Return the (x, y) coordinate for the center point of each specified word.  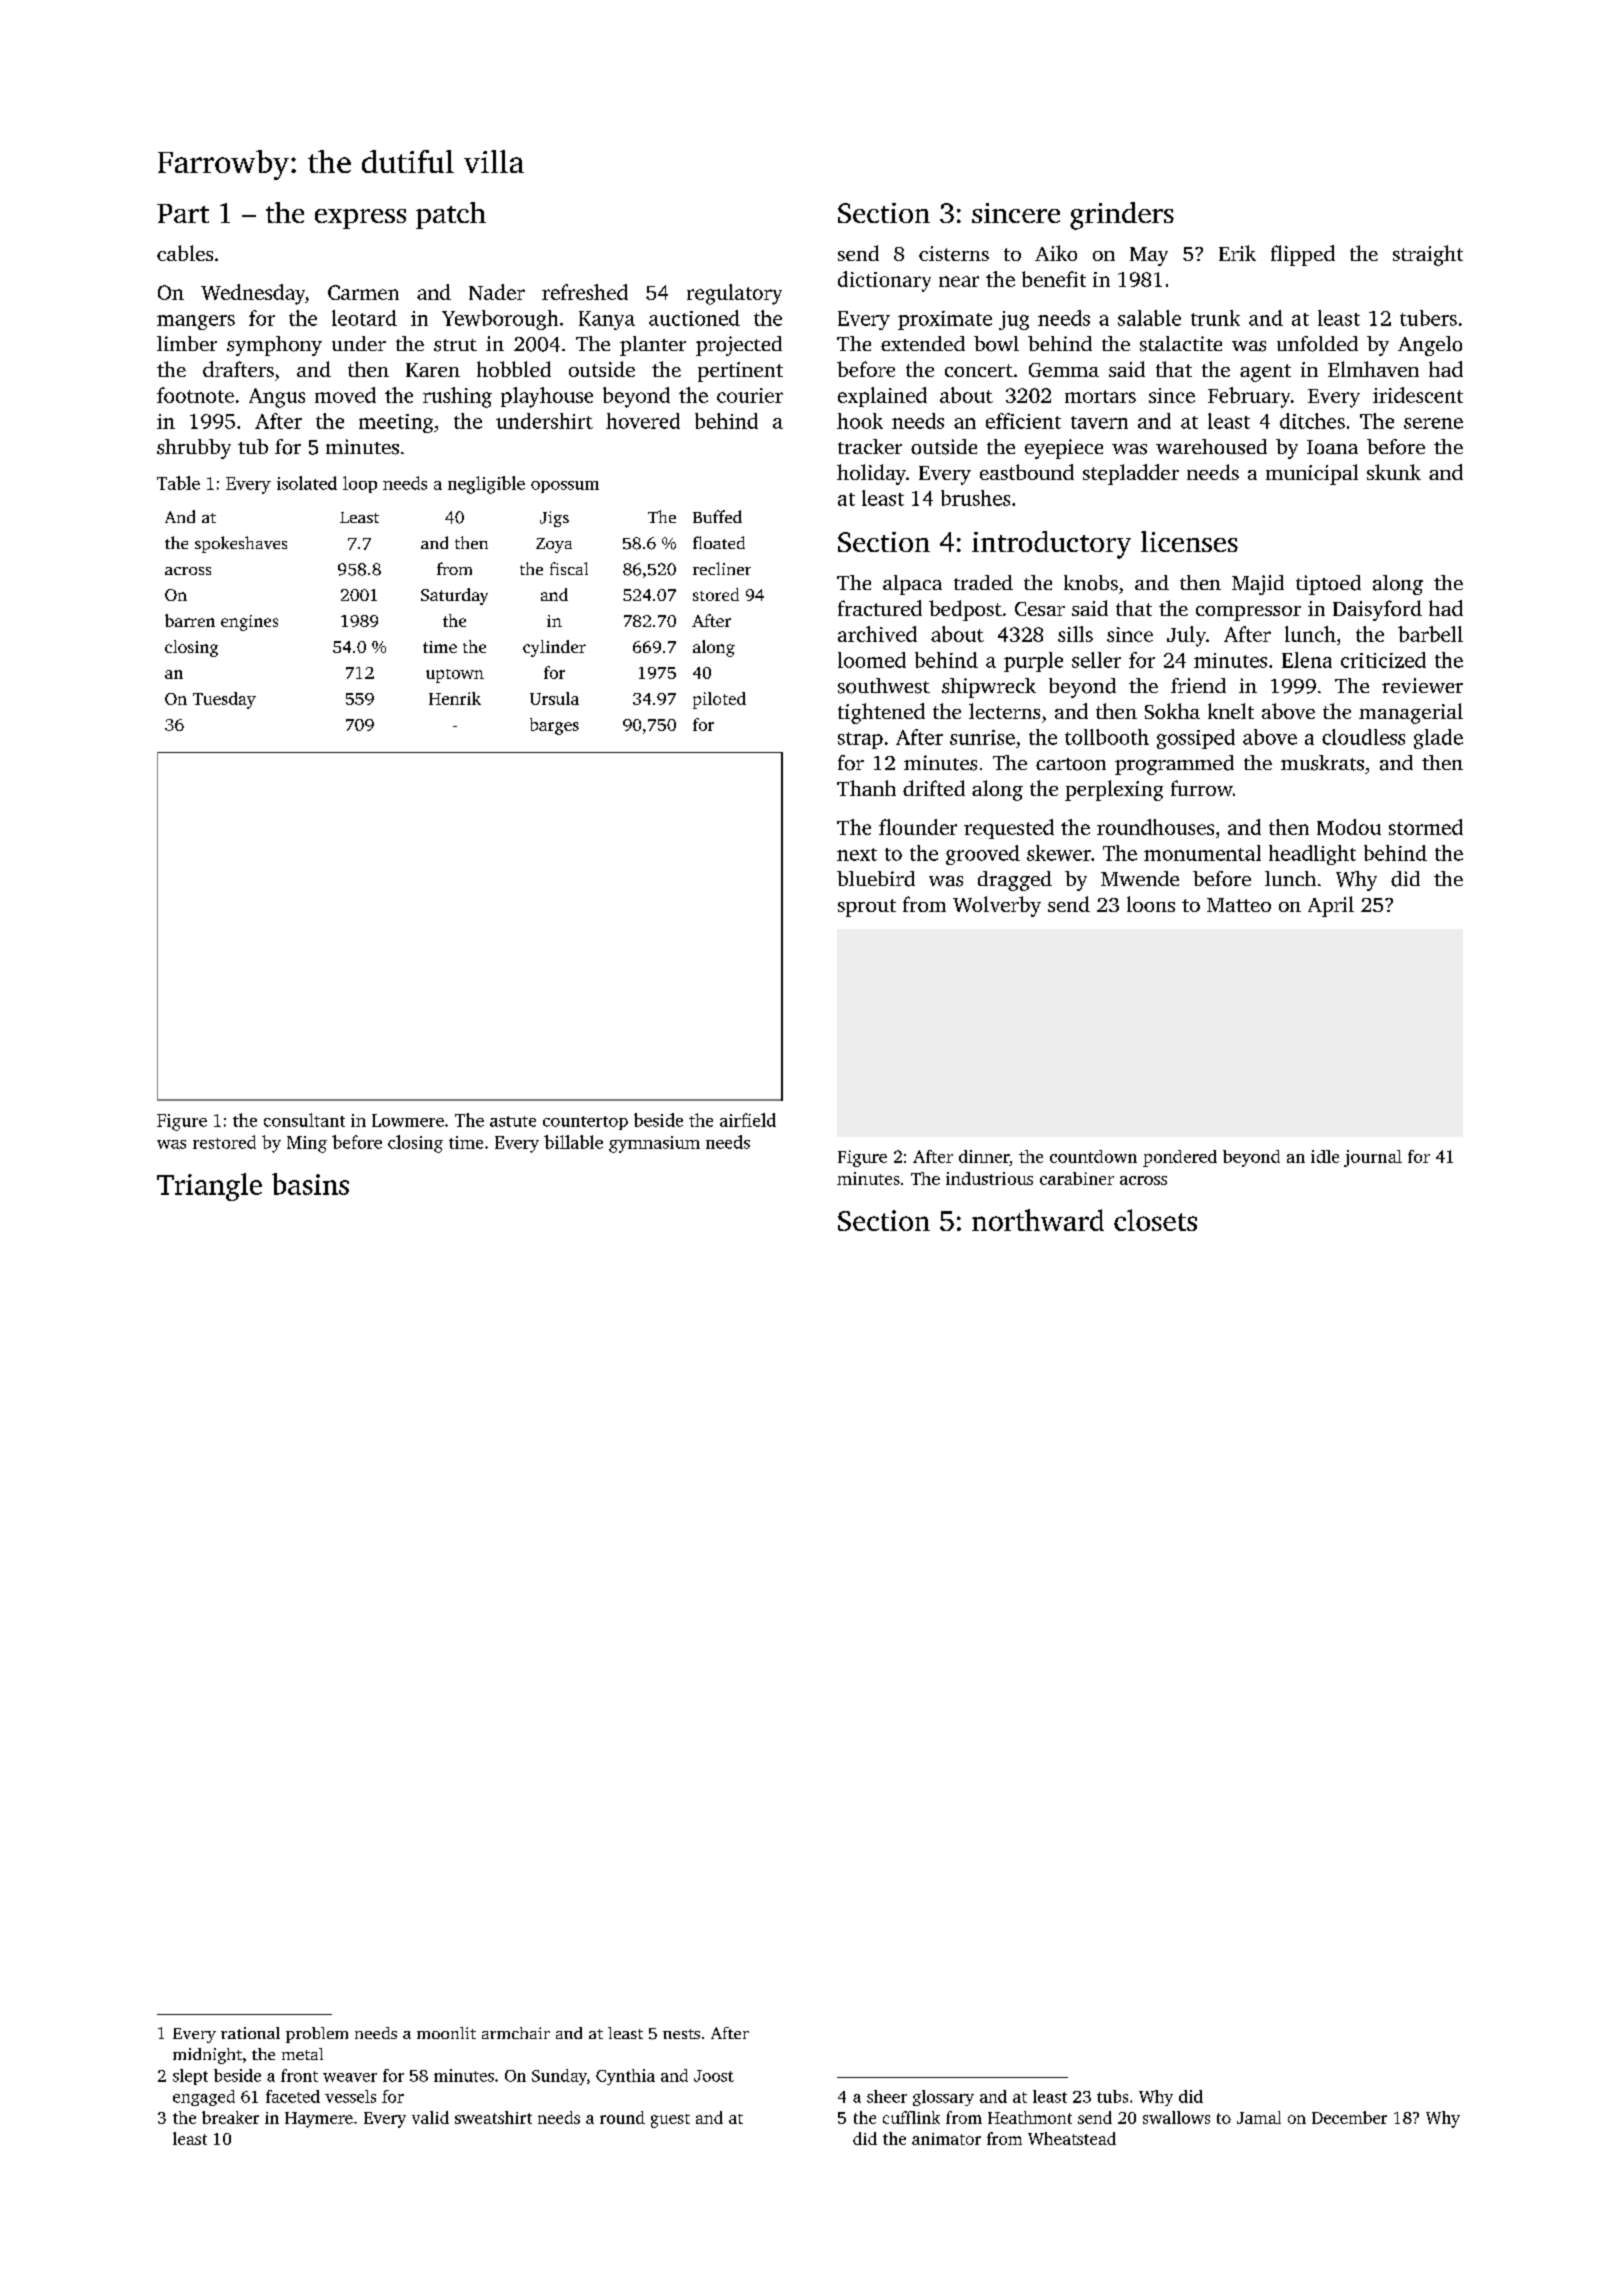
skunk (1394, 472)
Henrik (455, 698)
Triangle (209, 1187)
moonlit (446, 2033)
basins (310, 1184)
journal (1373, 1158)
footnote (195, 395)
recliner (722, 568)
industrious (989, 1178)
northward (1038, 1220)
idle (1325, 1156)
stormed (1426, 827)
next (857, 854)
